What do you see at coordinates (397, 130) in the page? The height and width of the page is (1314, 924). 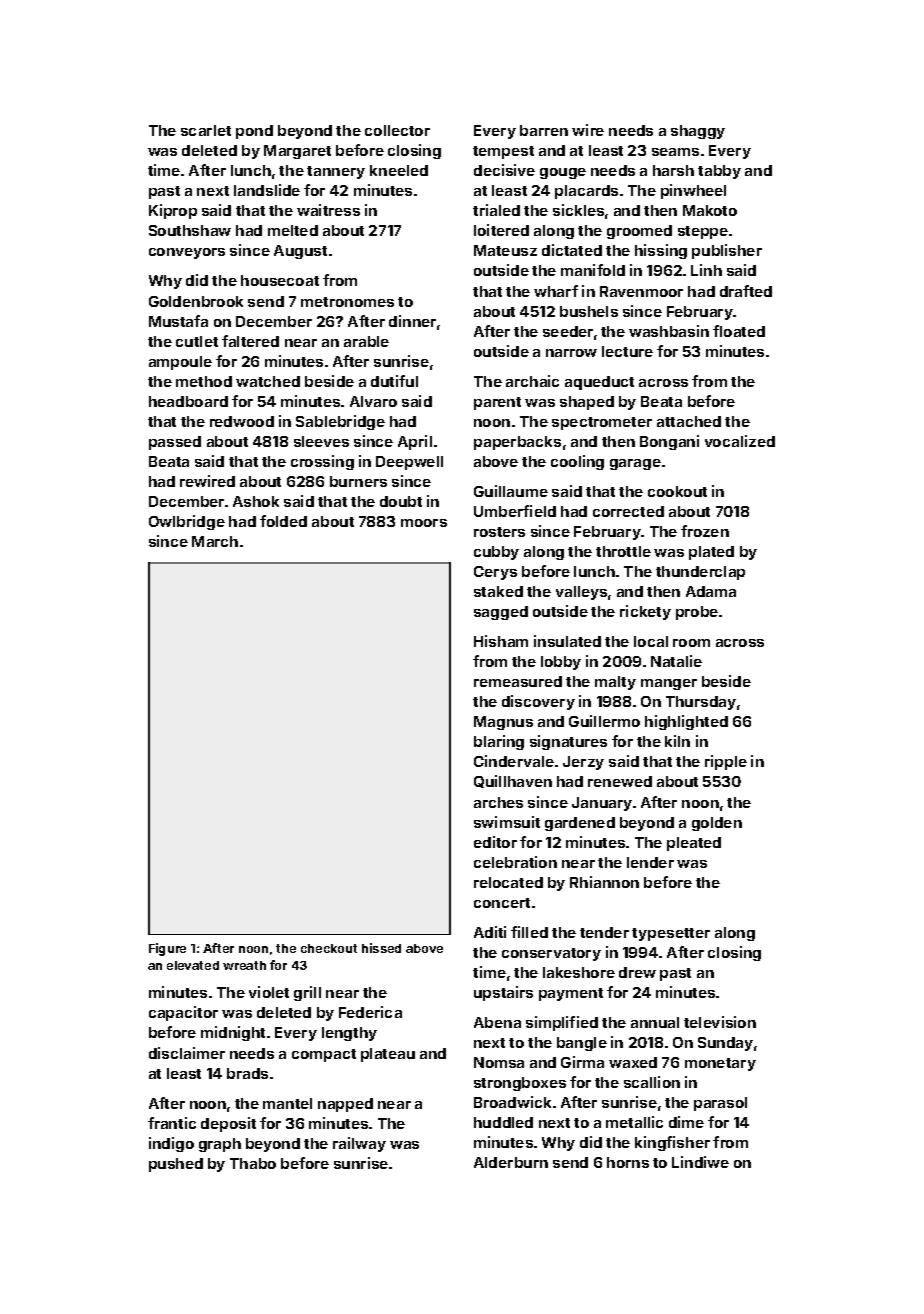 I see `collector` at bounding box center [397, 130].
